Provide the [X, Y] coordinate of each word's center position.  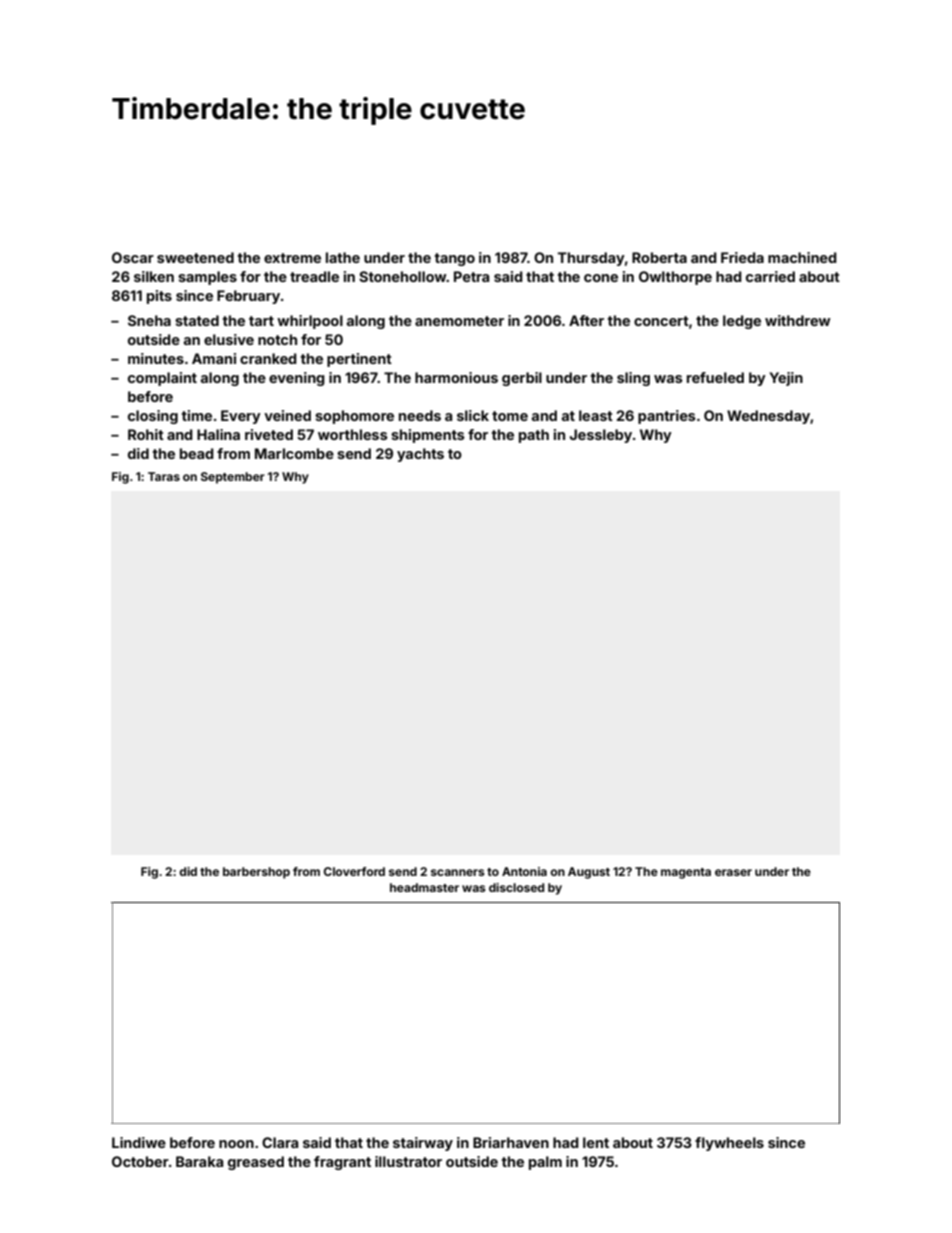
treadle [314, 276]
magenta [686, 873]
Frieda [742, 257]
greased [256, 1163]
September [233, 478]
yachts [420, 455]
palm [545, 1163]
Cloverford [354, 871]
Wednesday [768, 417]
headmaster [424, 887]
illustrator [408, 1161]
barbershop [256, 873]
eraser [733, 872]
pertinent [359, 360]
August [589, 873]
